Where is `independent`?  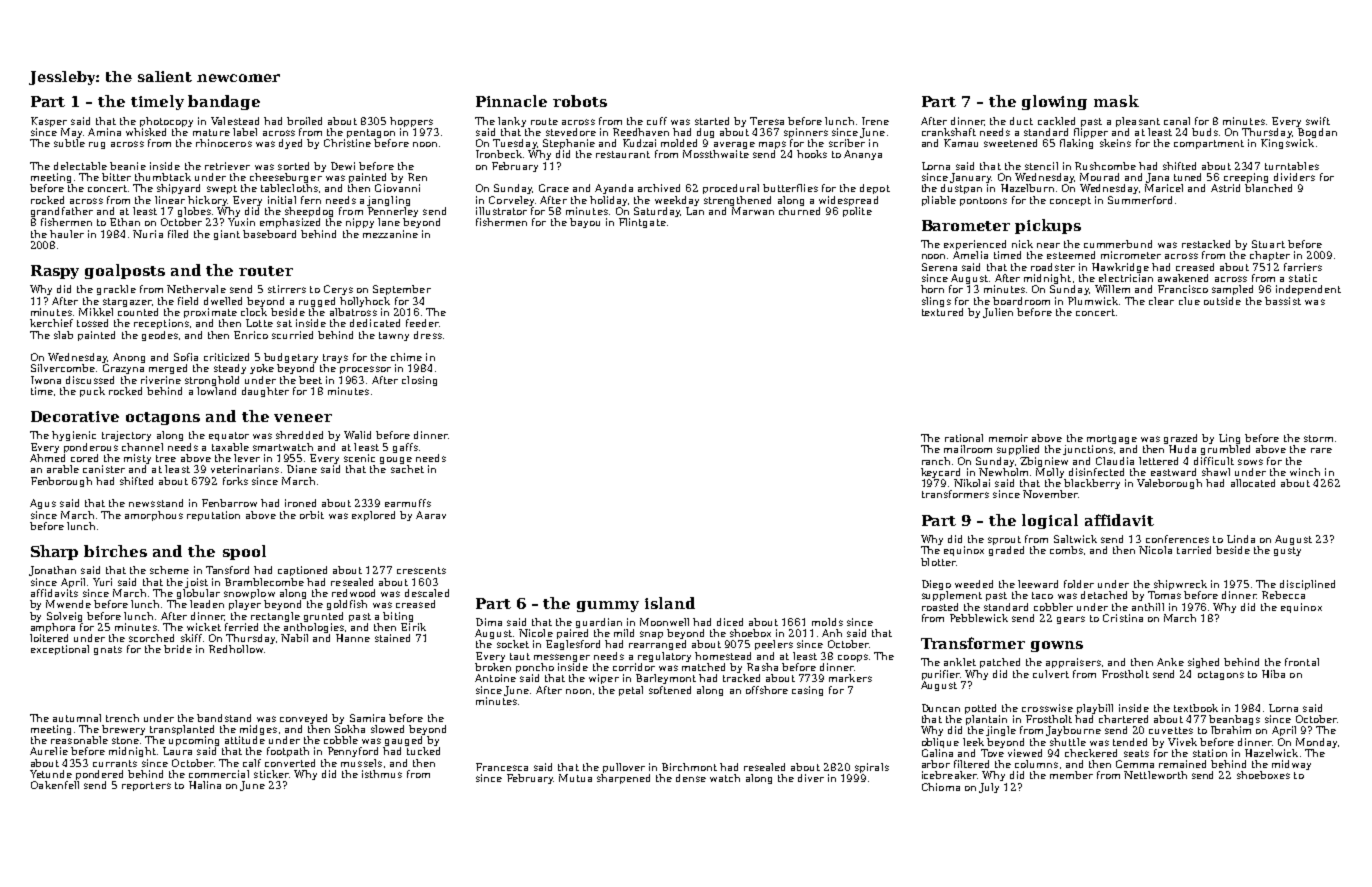
independent is located at coordinates (1308, 290).
